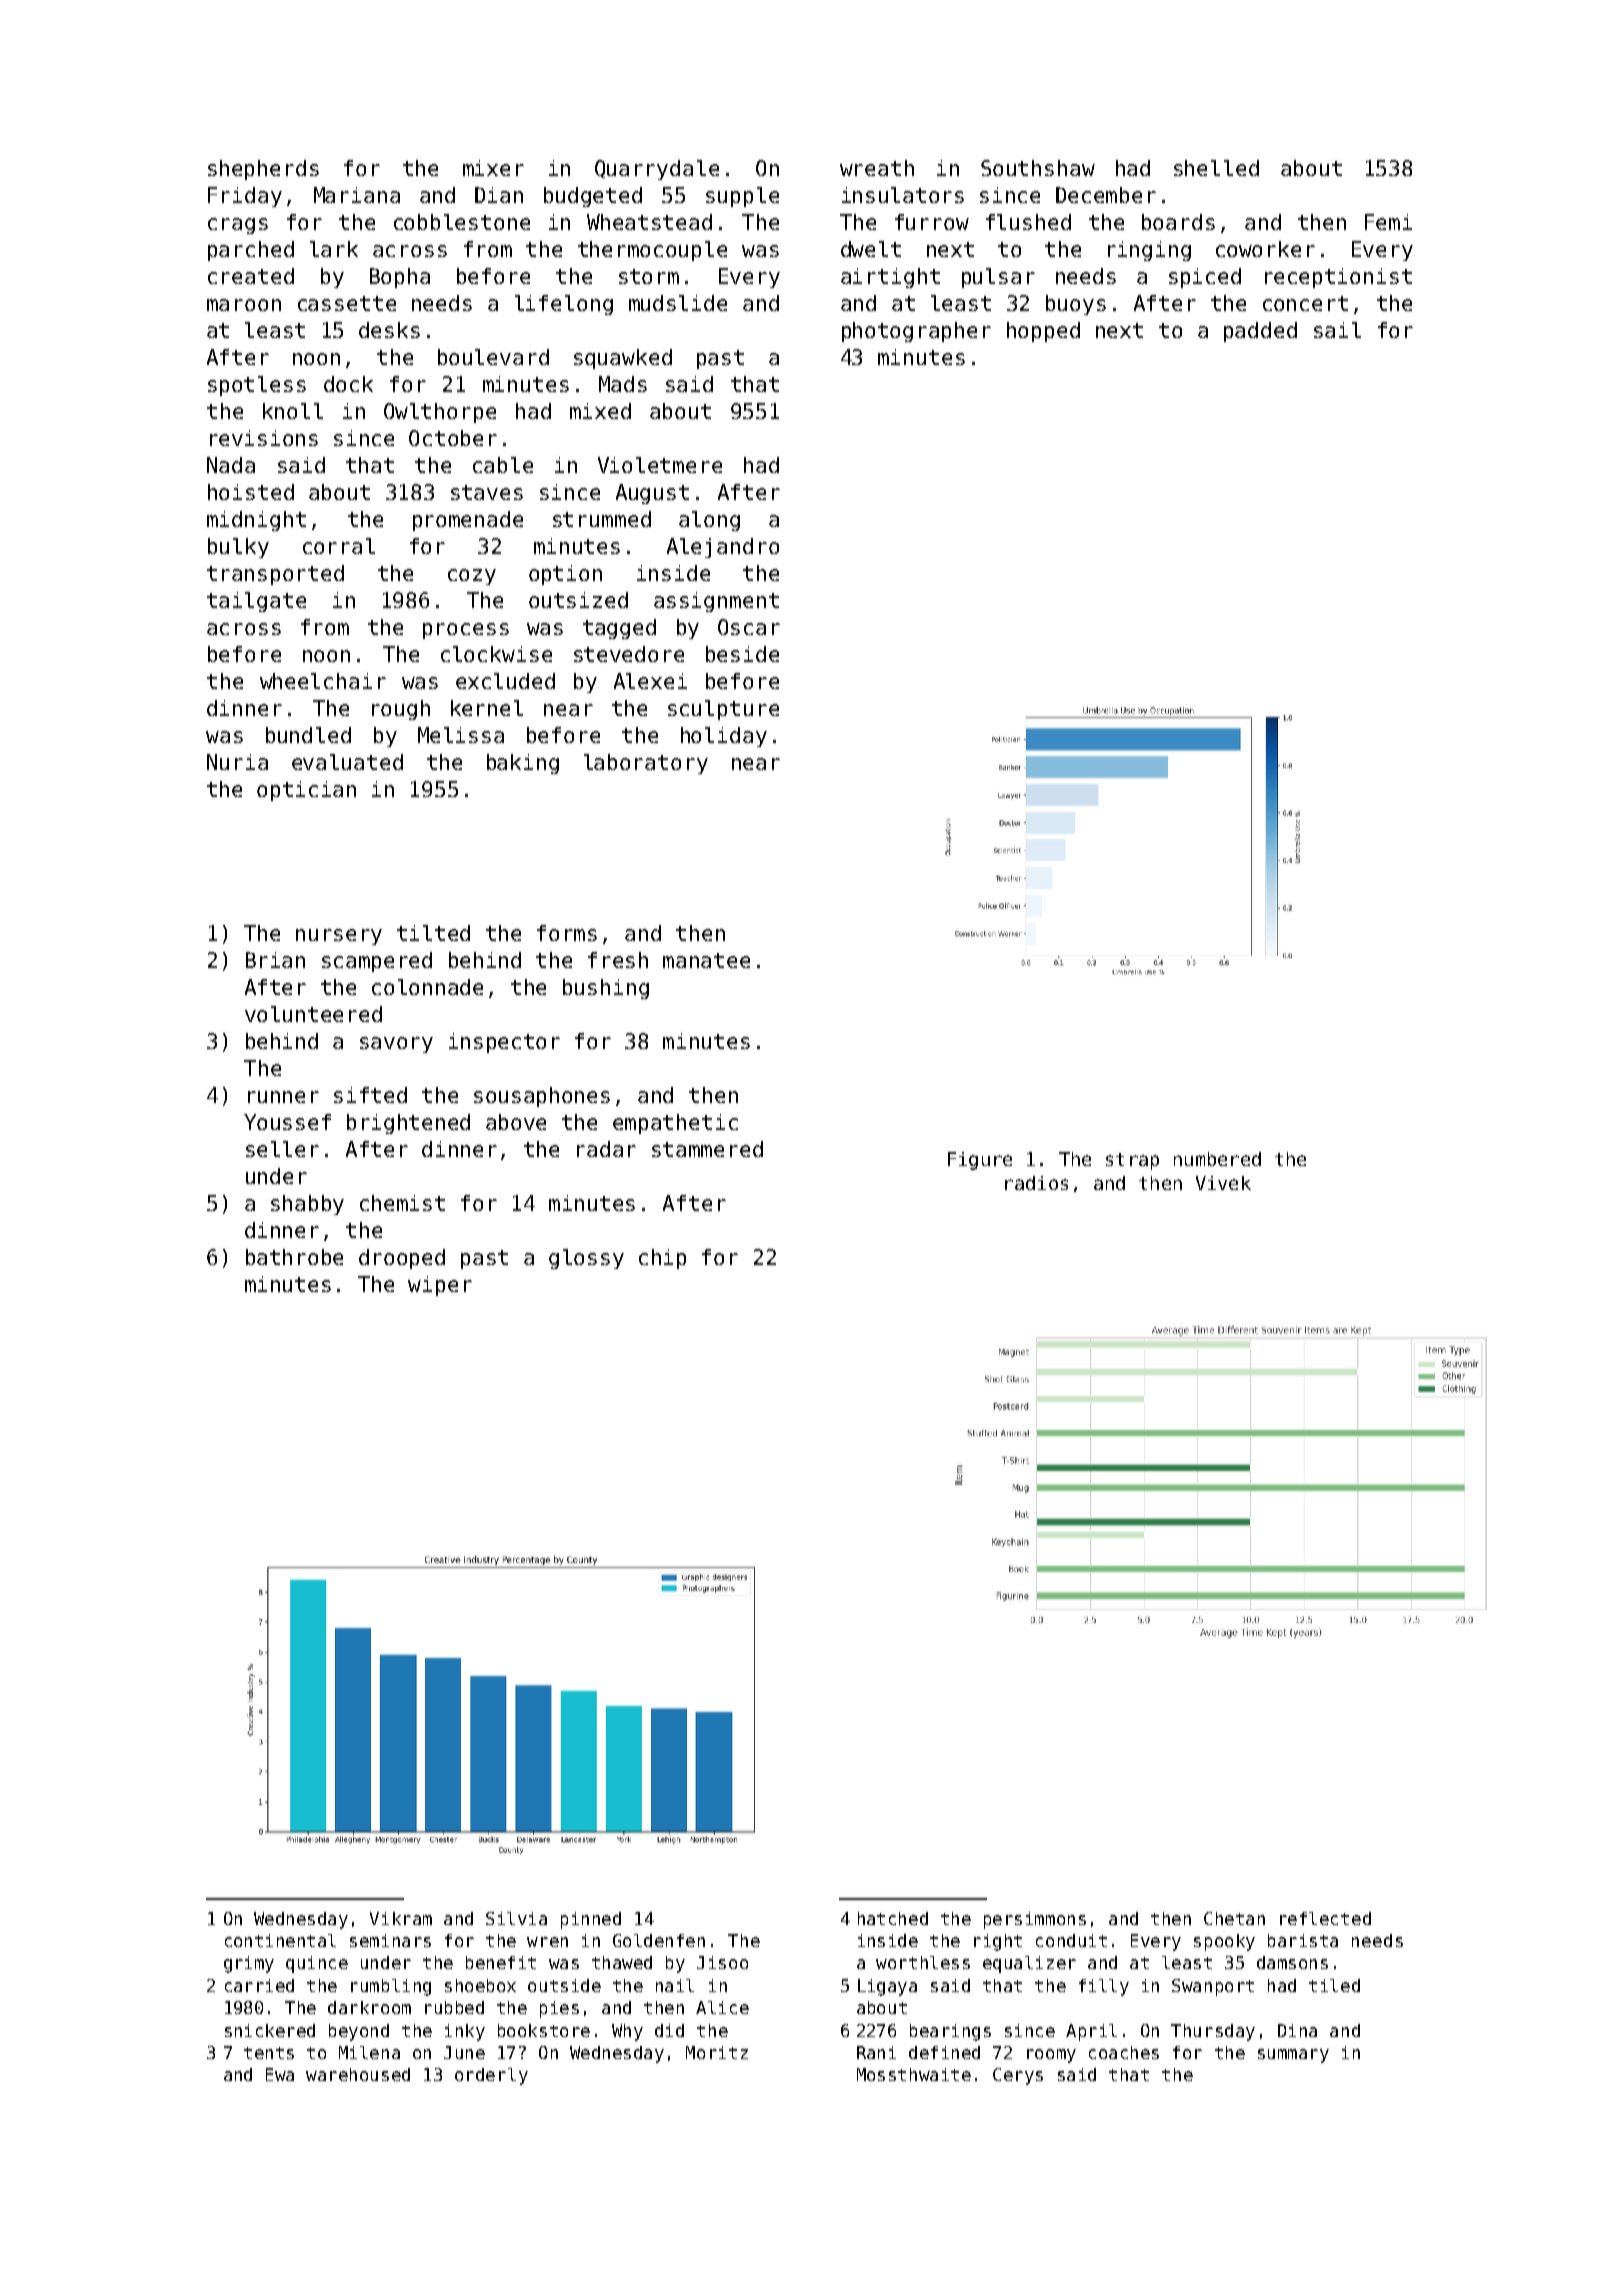 The width and height of the screenshot is (1620, 2292). I want to click on cable, so click(503, 465).
